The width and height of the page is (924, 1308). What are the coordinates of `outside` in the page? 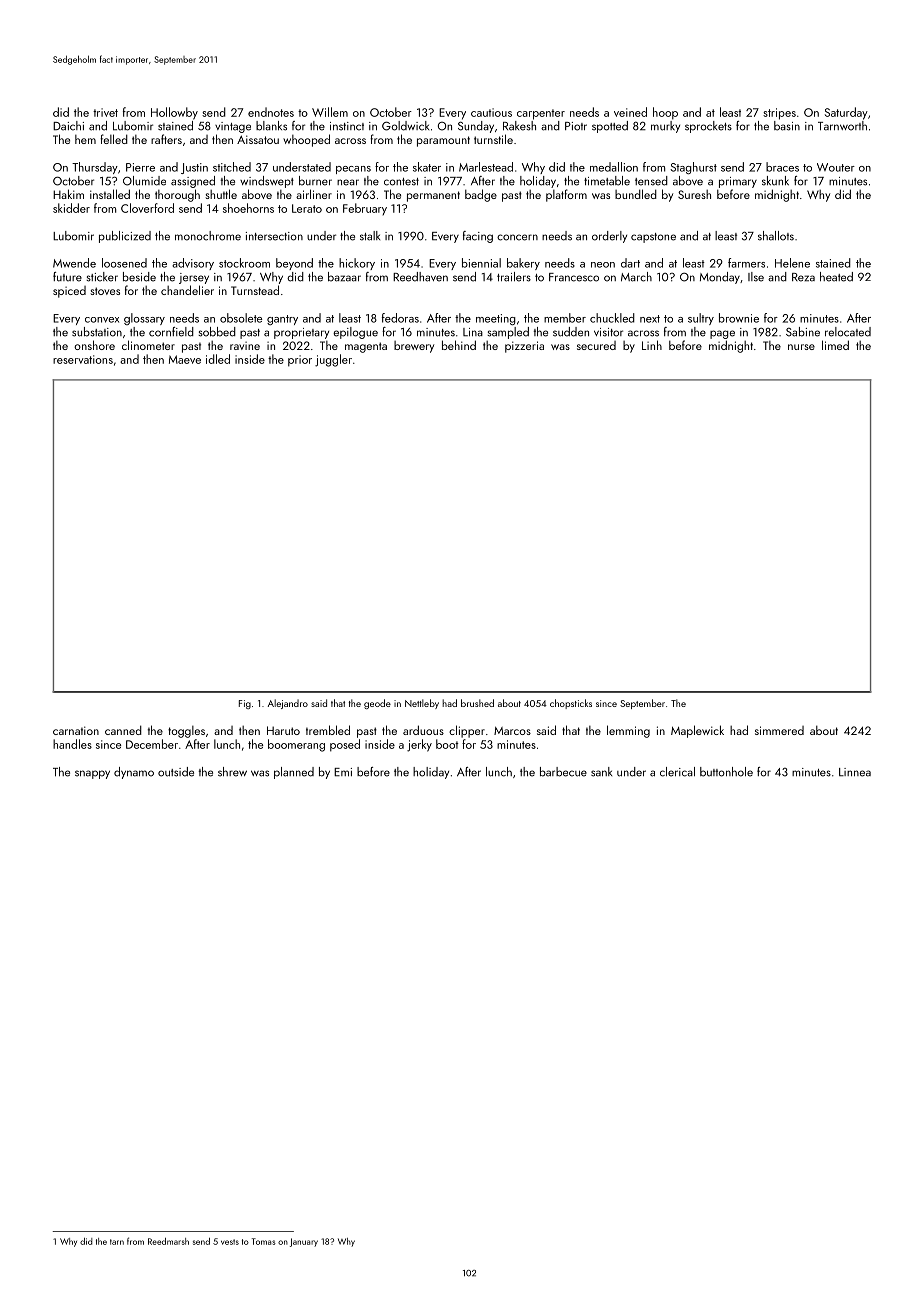 It's located at (176, 772).
